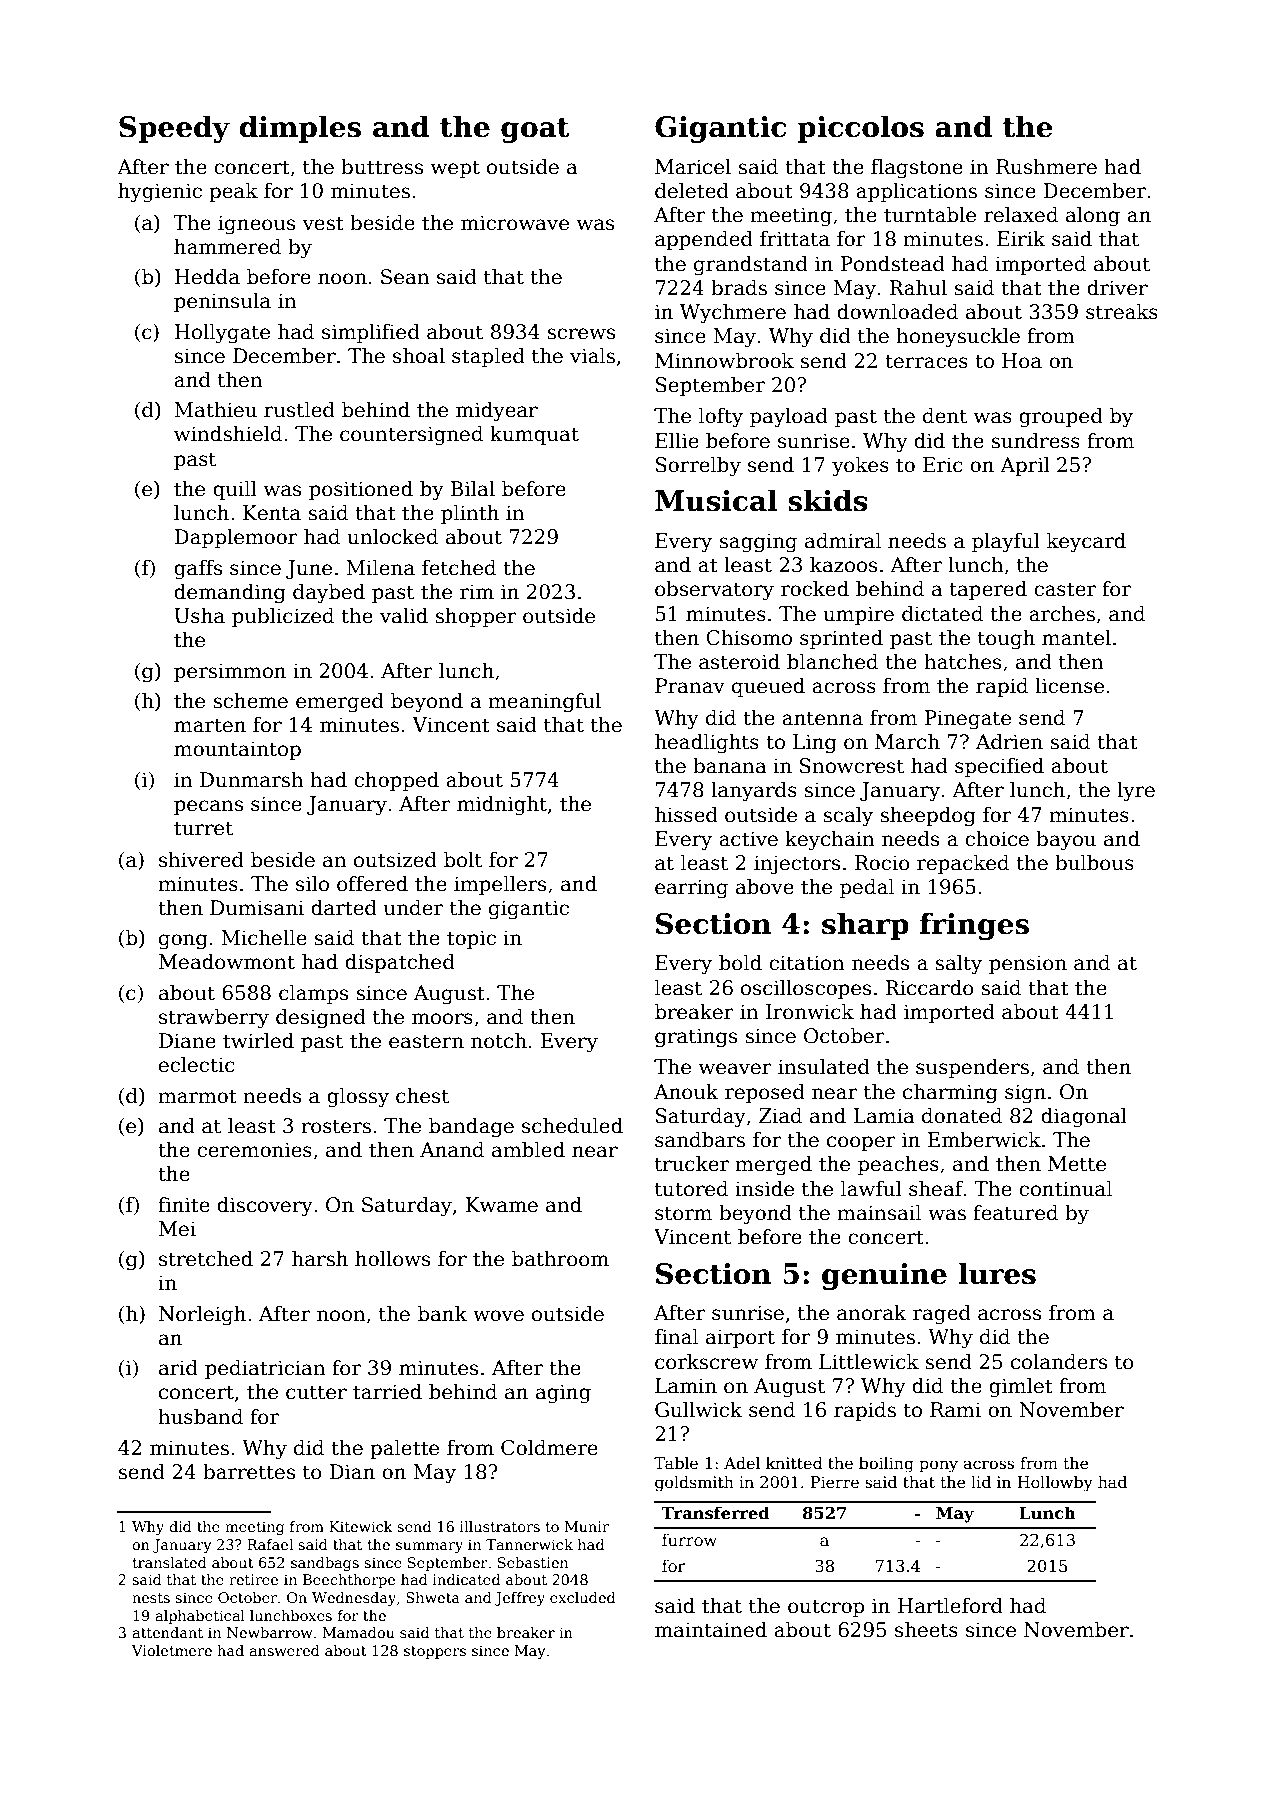 Image resolution: width=1278 pixels, height=1807 pixels. Describe the element at coordinates (711, 1630) in the image. I see `maintained` at that location.
